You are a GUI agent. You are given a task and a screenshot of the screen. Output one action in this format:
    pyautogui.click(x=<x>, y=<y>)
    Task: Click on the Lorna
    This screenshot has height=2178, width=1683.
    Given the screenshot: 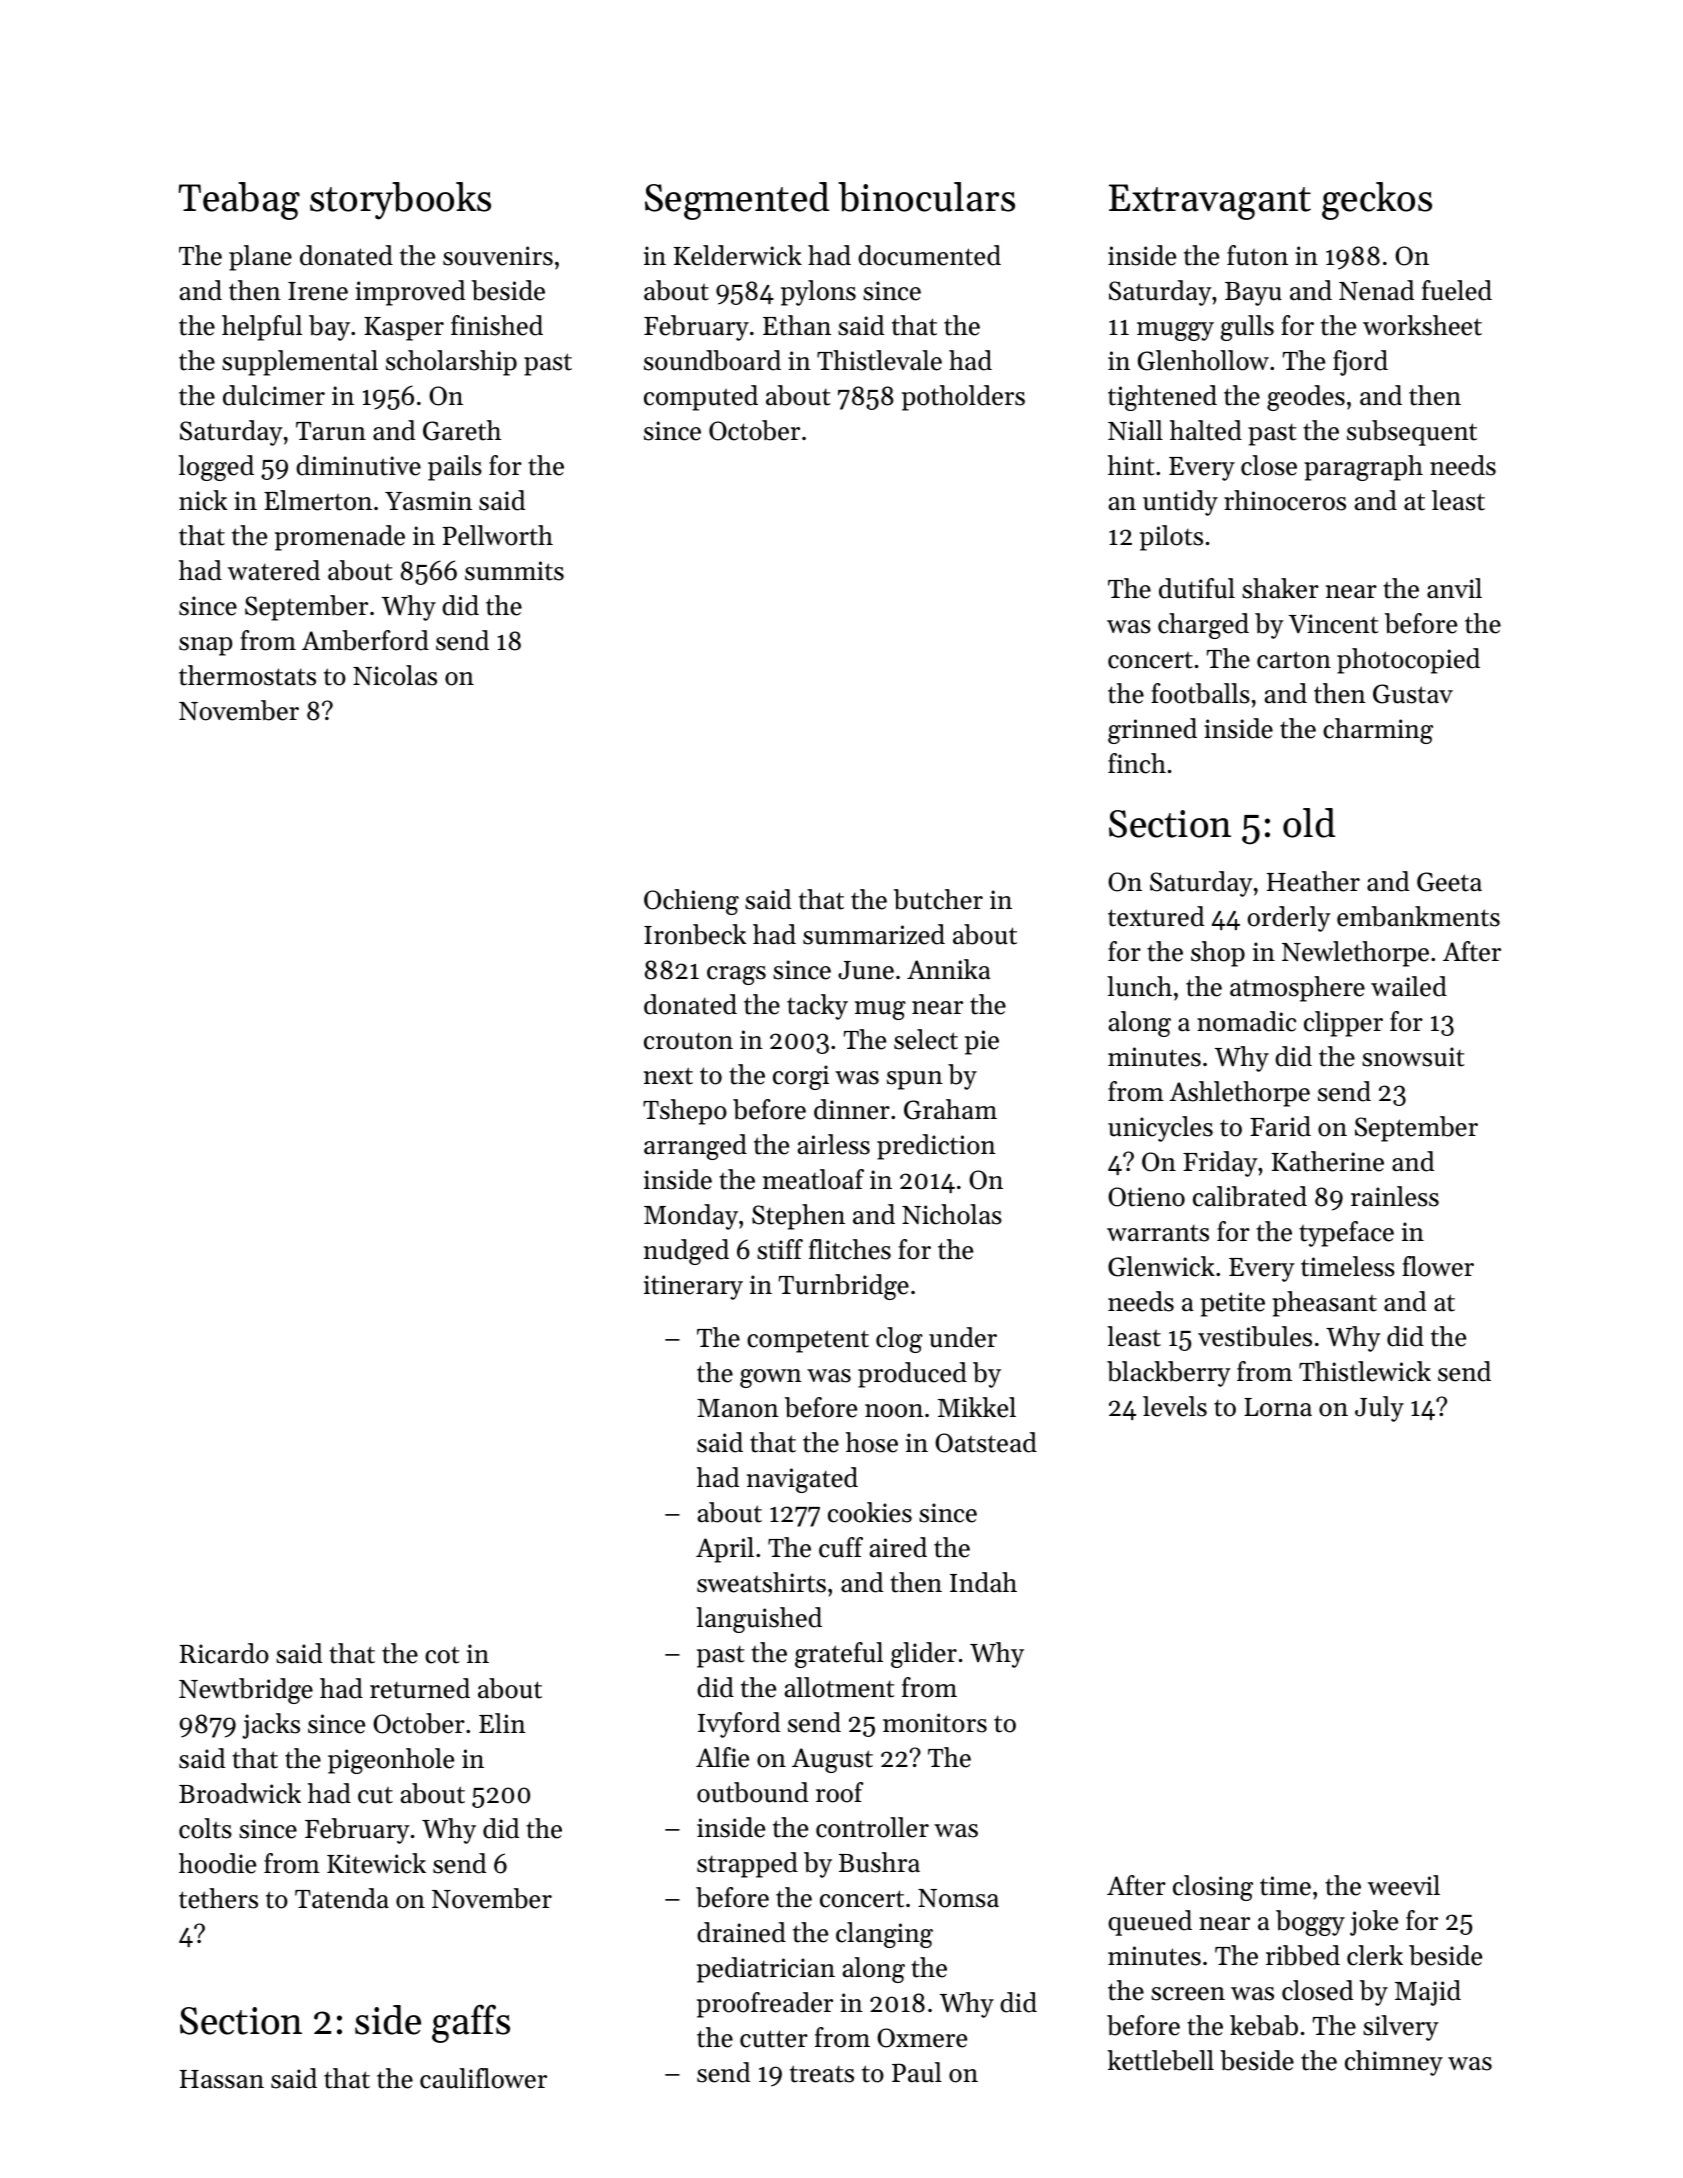 What is the action you would take?
    pyautogui.click(x=1278, y=1407)
